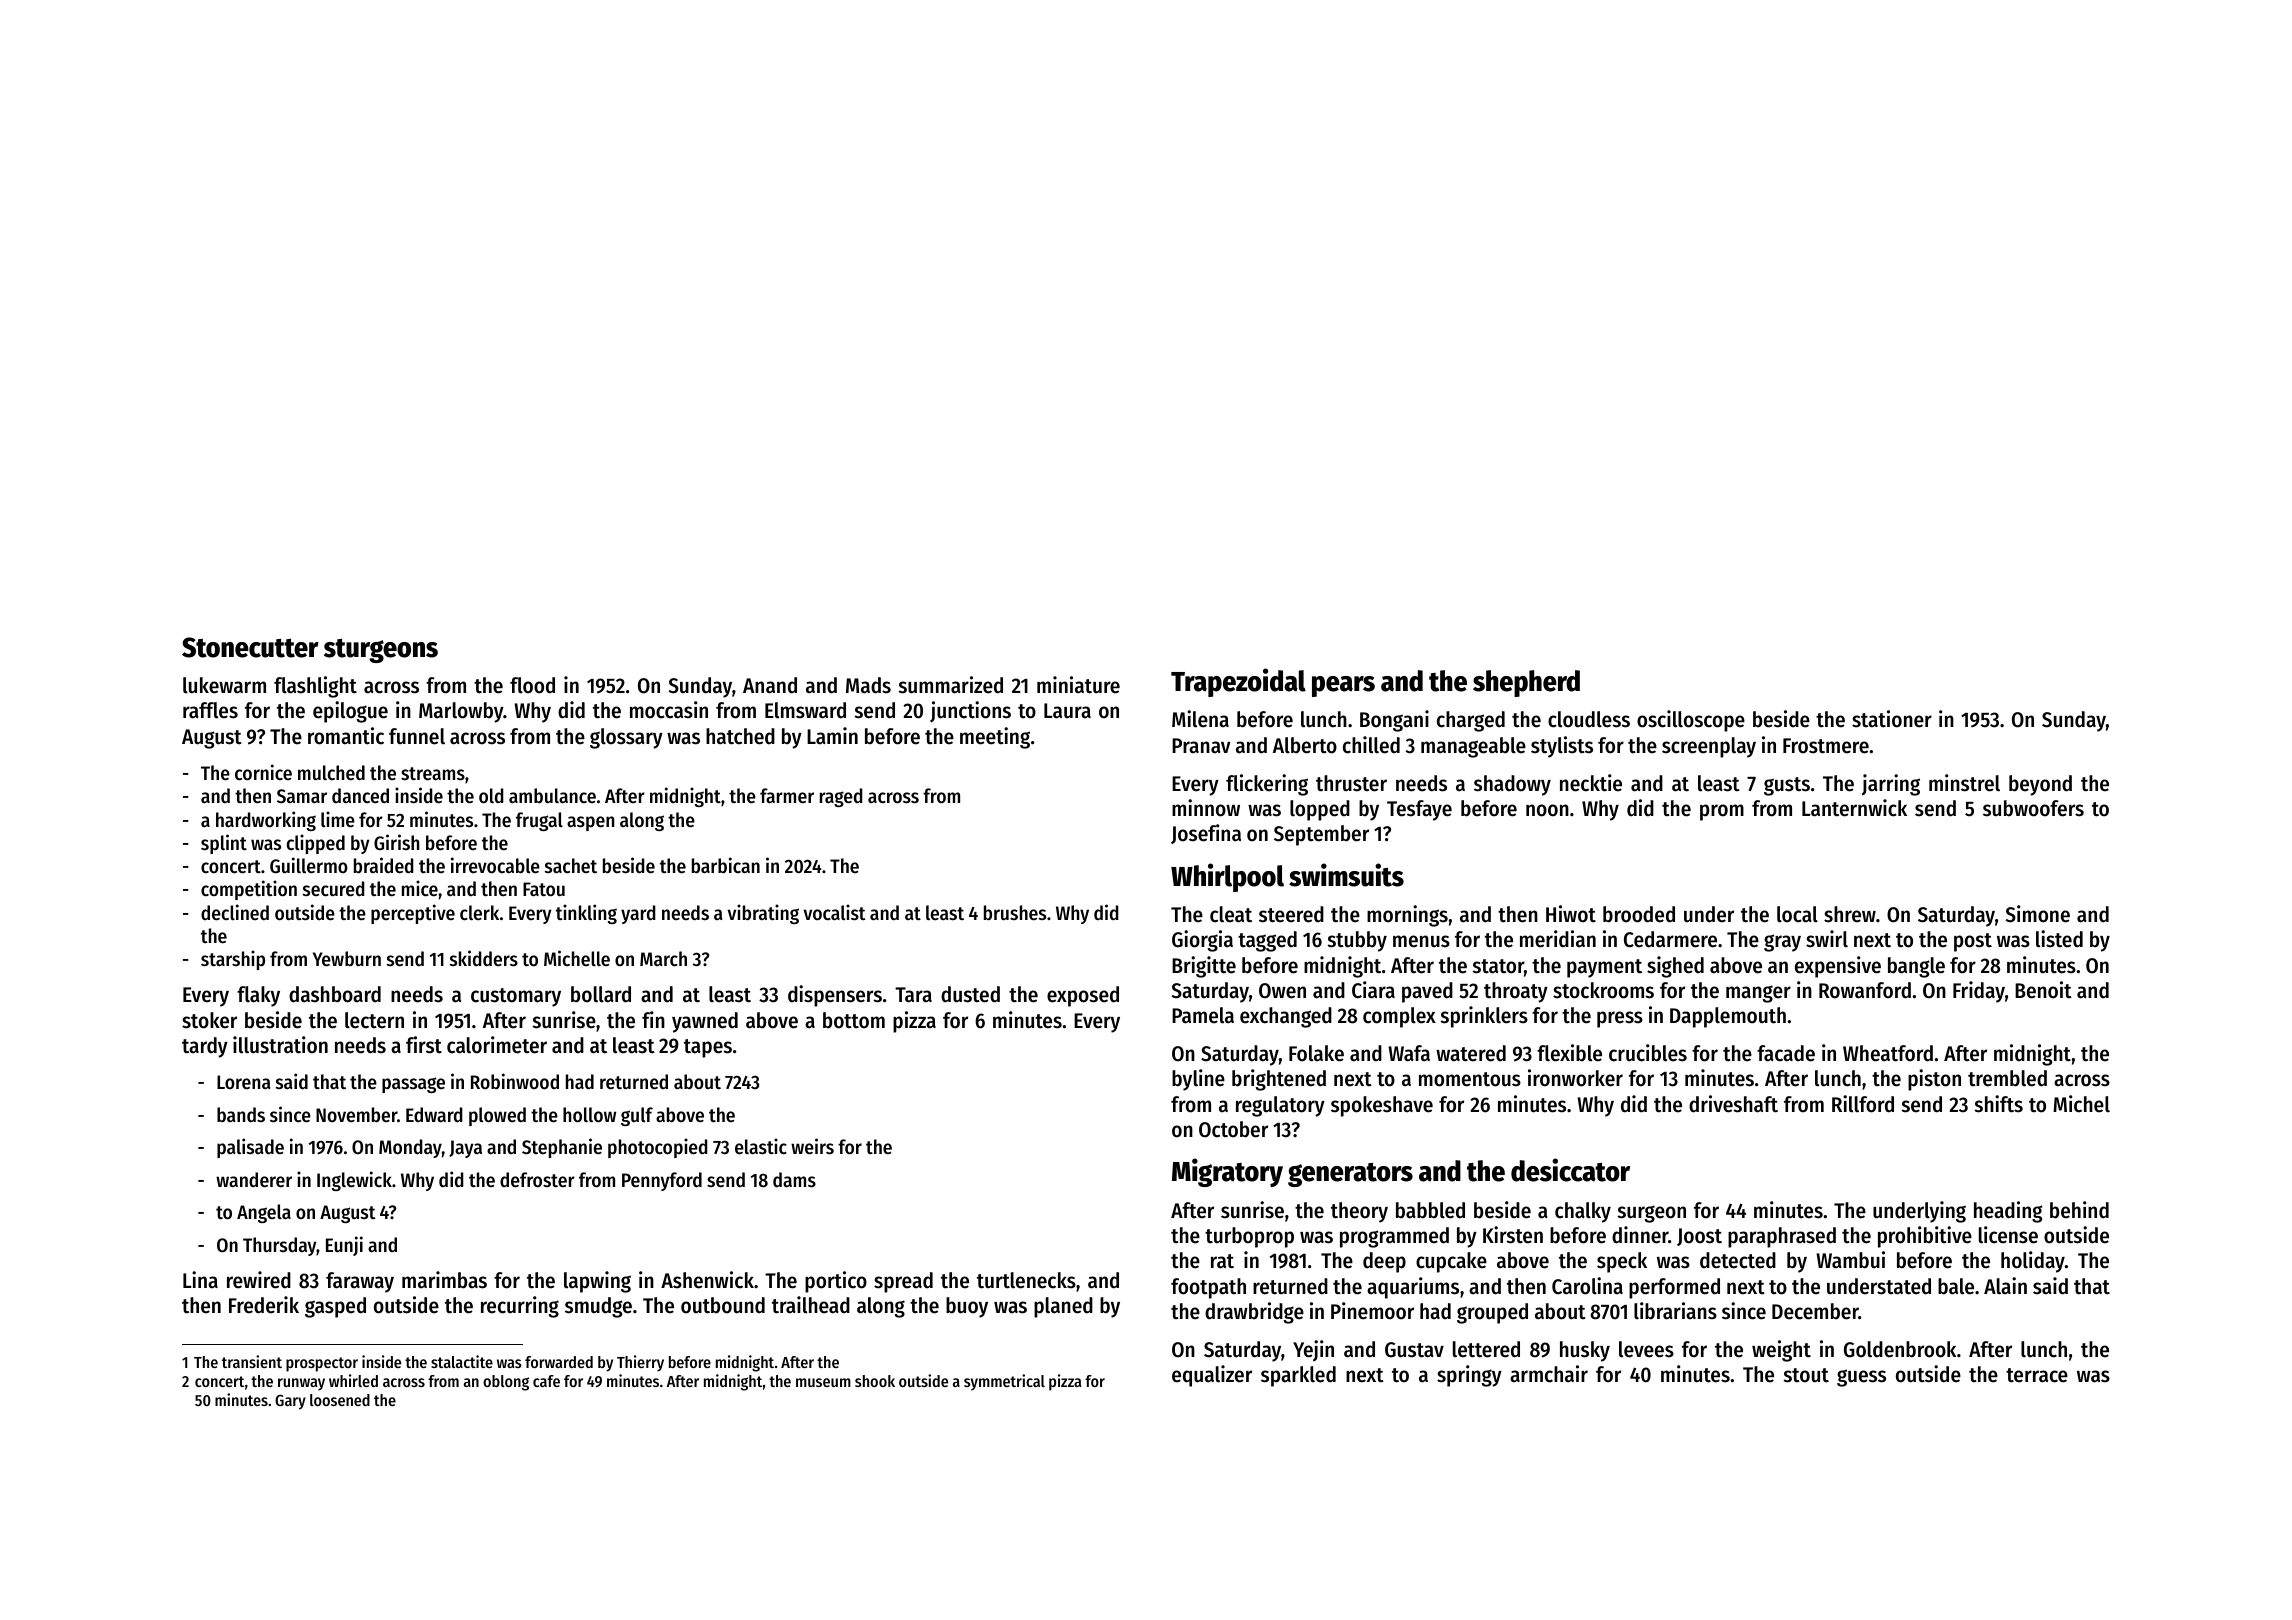  I want to click on lapwing, so click(597, 1282).
